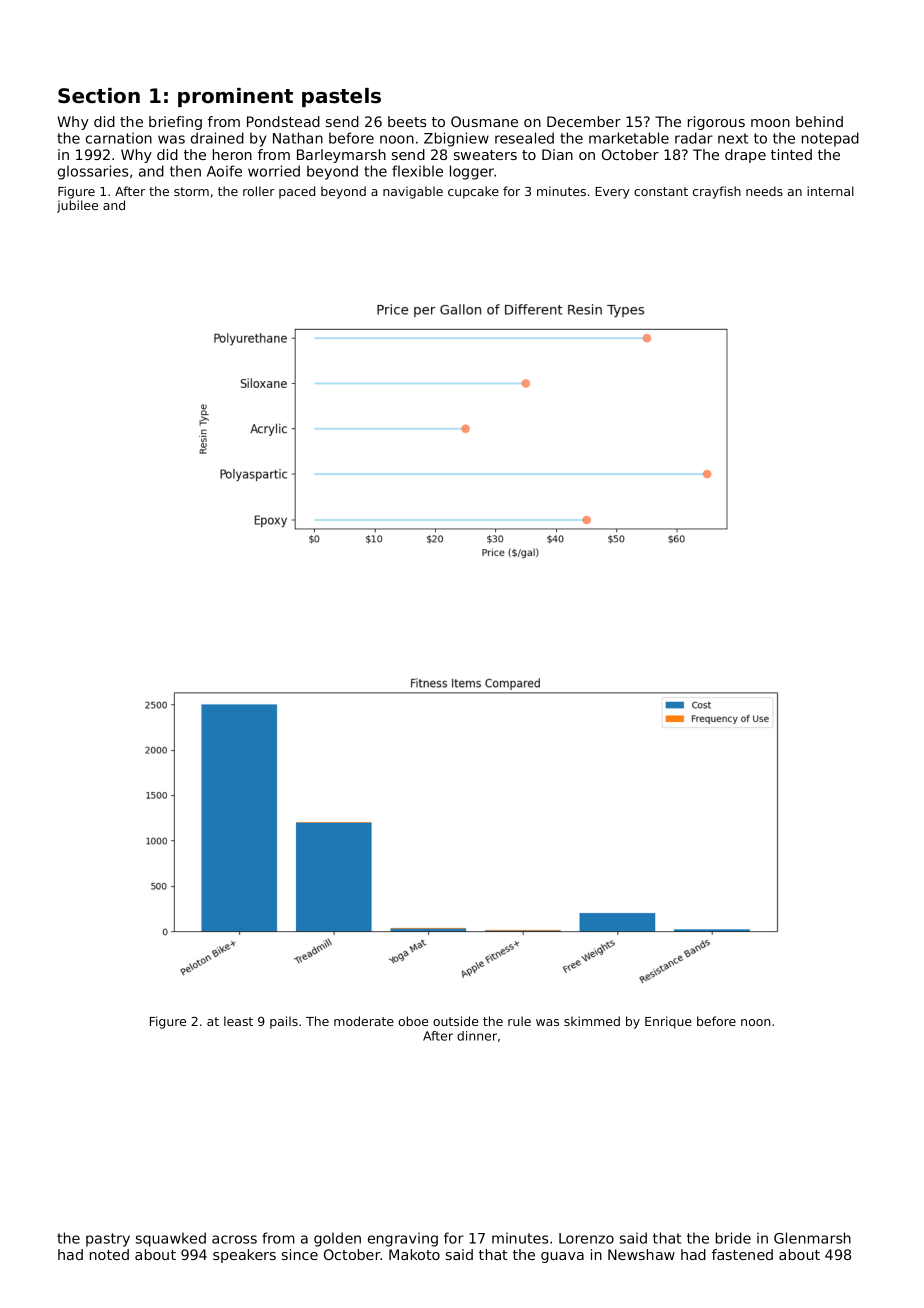 The image size is (924, 1308). What do you see at coordinates (668, 1022) in the screenshot?
I see `Enrique` at bounding box center [668, 1022].
